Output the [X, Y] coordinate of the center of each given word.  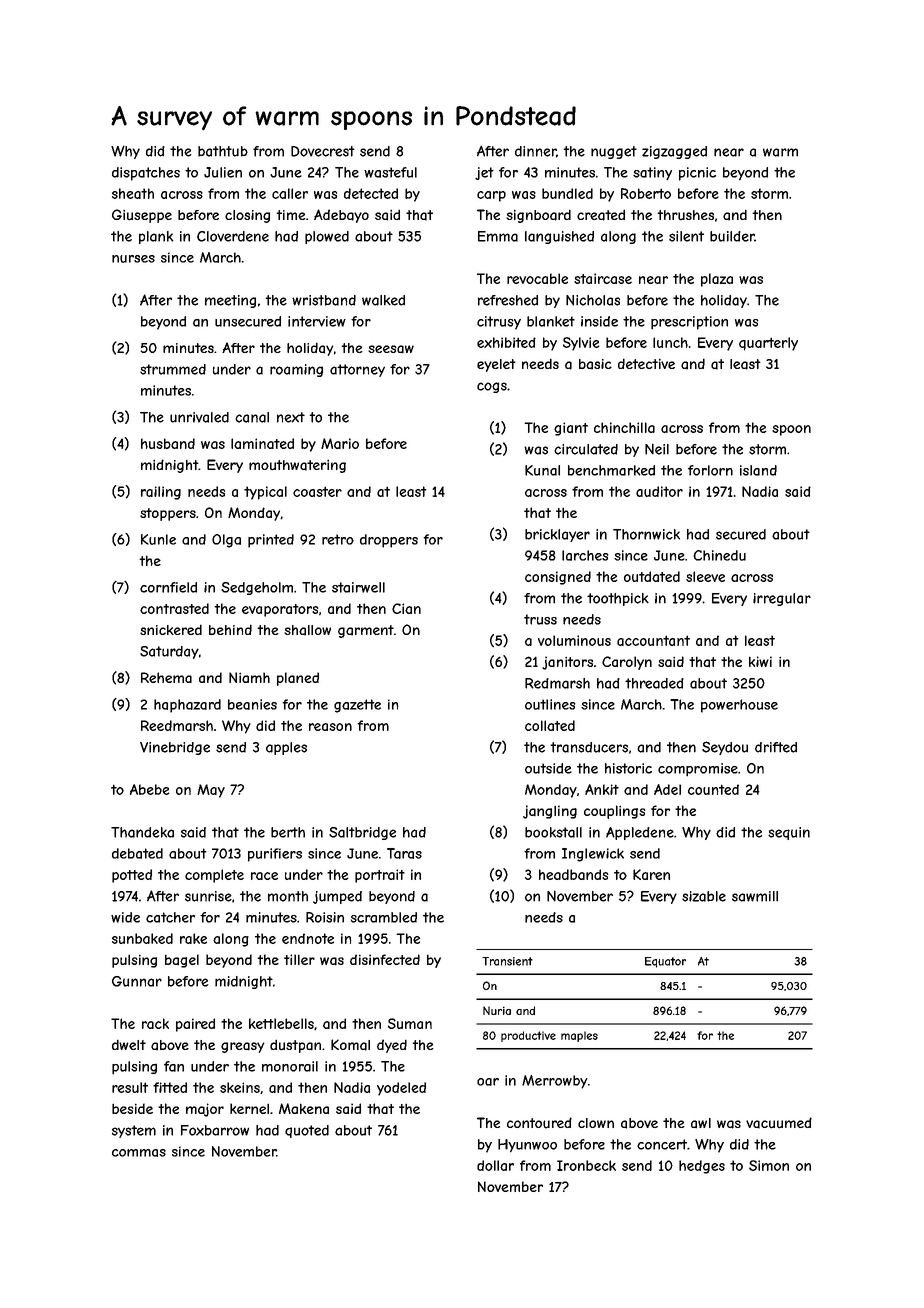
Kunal [542, 470]
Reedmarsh [177, 725]
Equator [665, 962]
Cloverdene [233, 236]
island [758, 470]
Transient [507, 961]
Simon [769, 1165]
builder [732, 236]
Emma [498, 236]
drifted [776, 747]
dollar [495, 1165]
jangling [550, 812]
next [291, 417]
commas [139, 1153]
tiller [299, 959]
